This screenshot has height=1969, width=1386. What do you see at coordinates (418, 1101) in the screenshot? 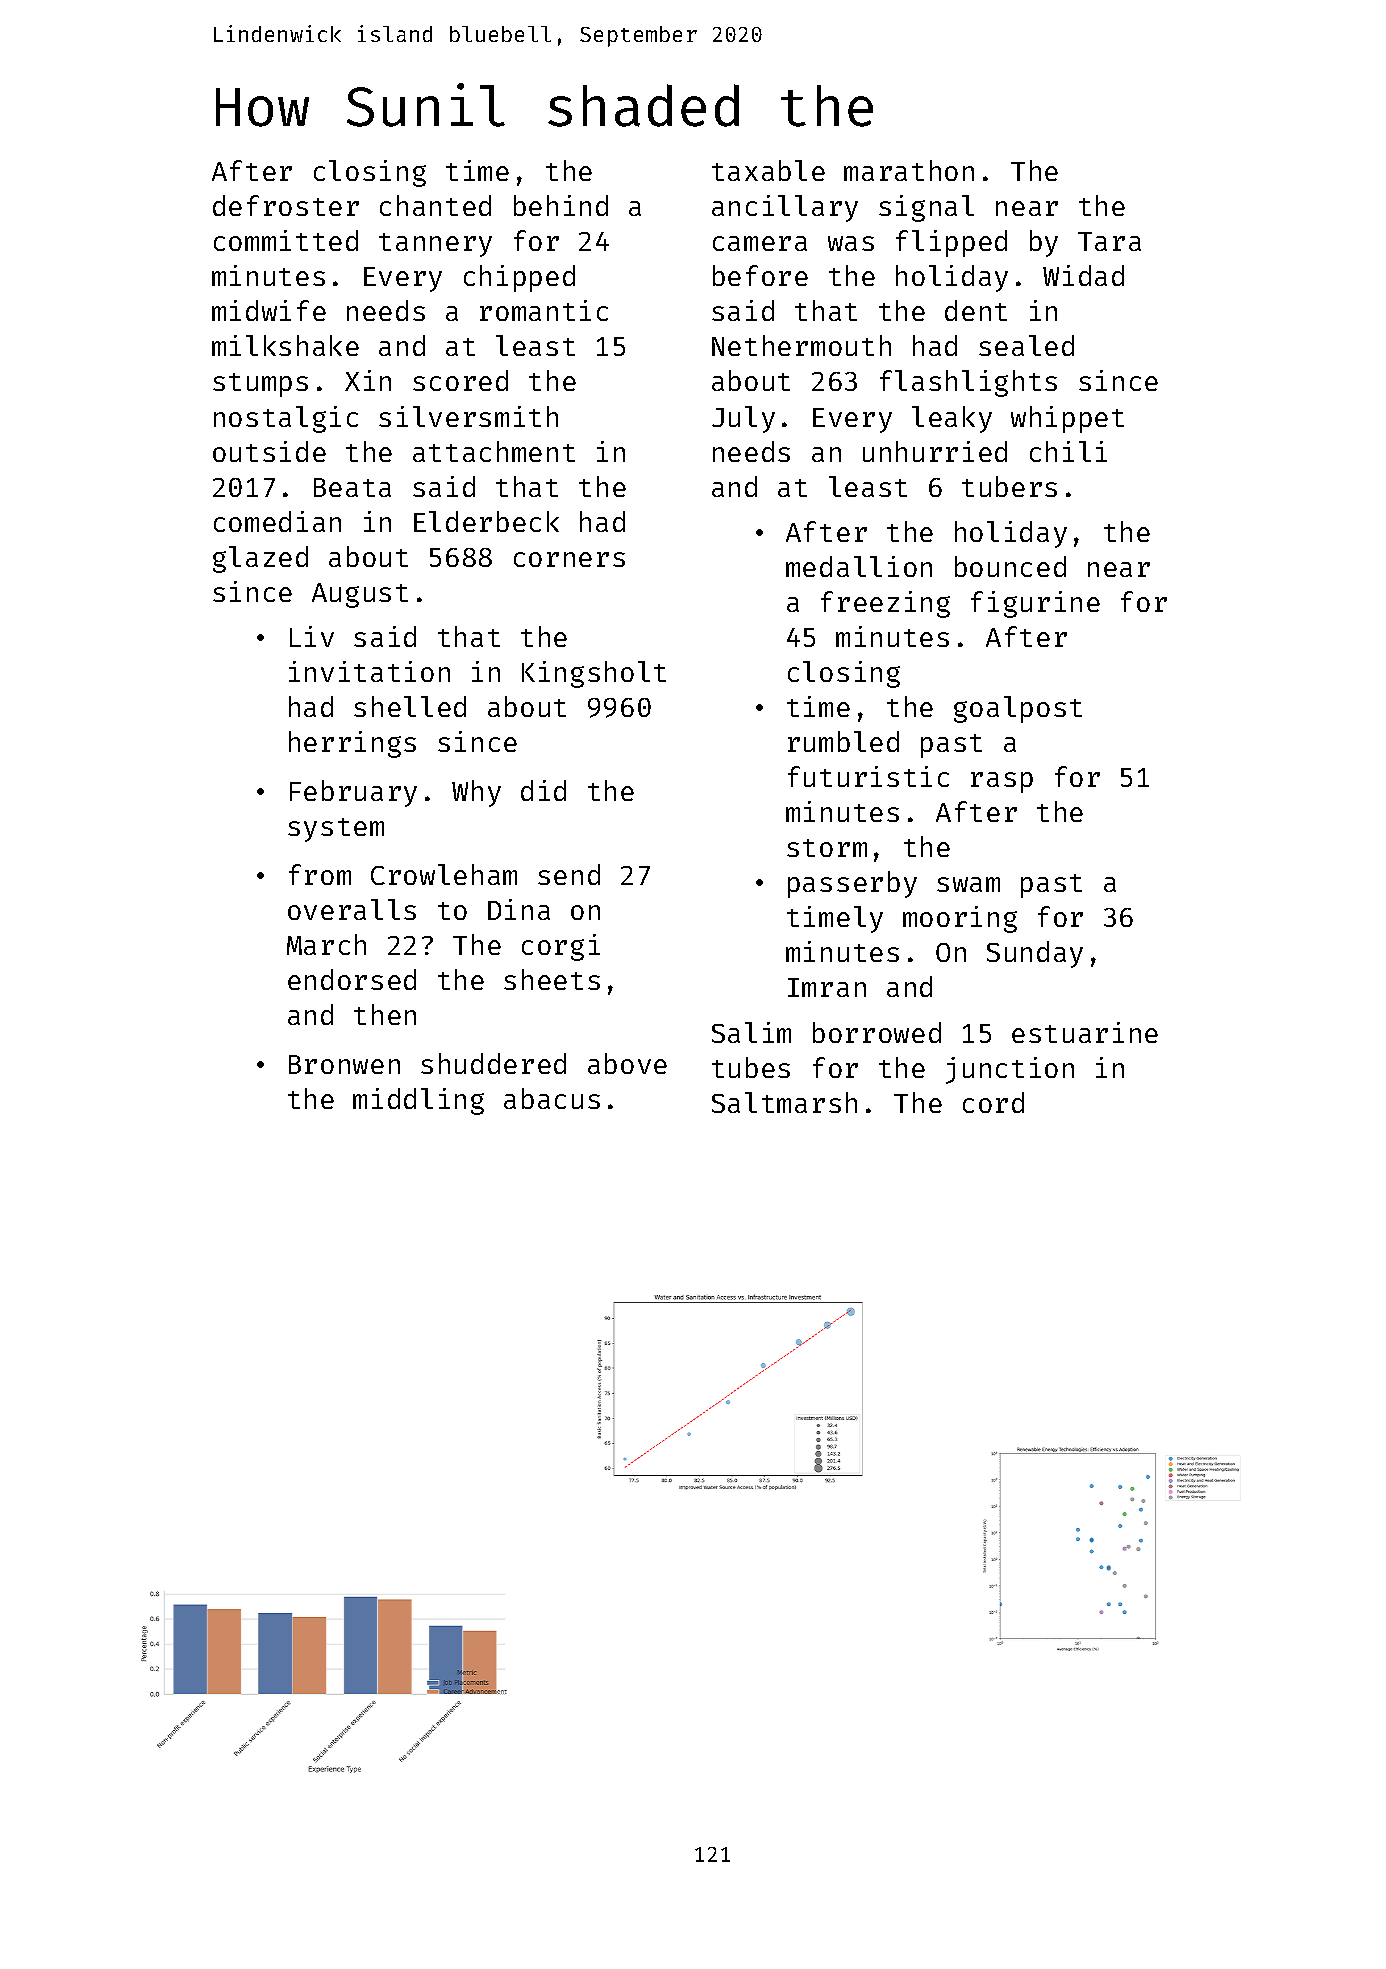
I see `middling` at bounding box center [418, 1101].
